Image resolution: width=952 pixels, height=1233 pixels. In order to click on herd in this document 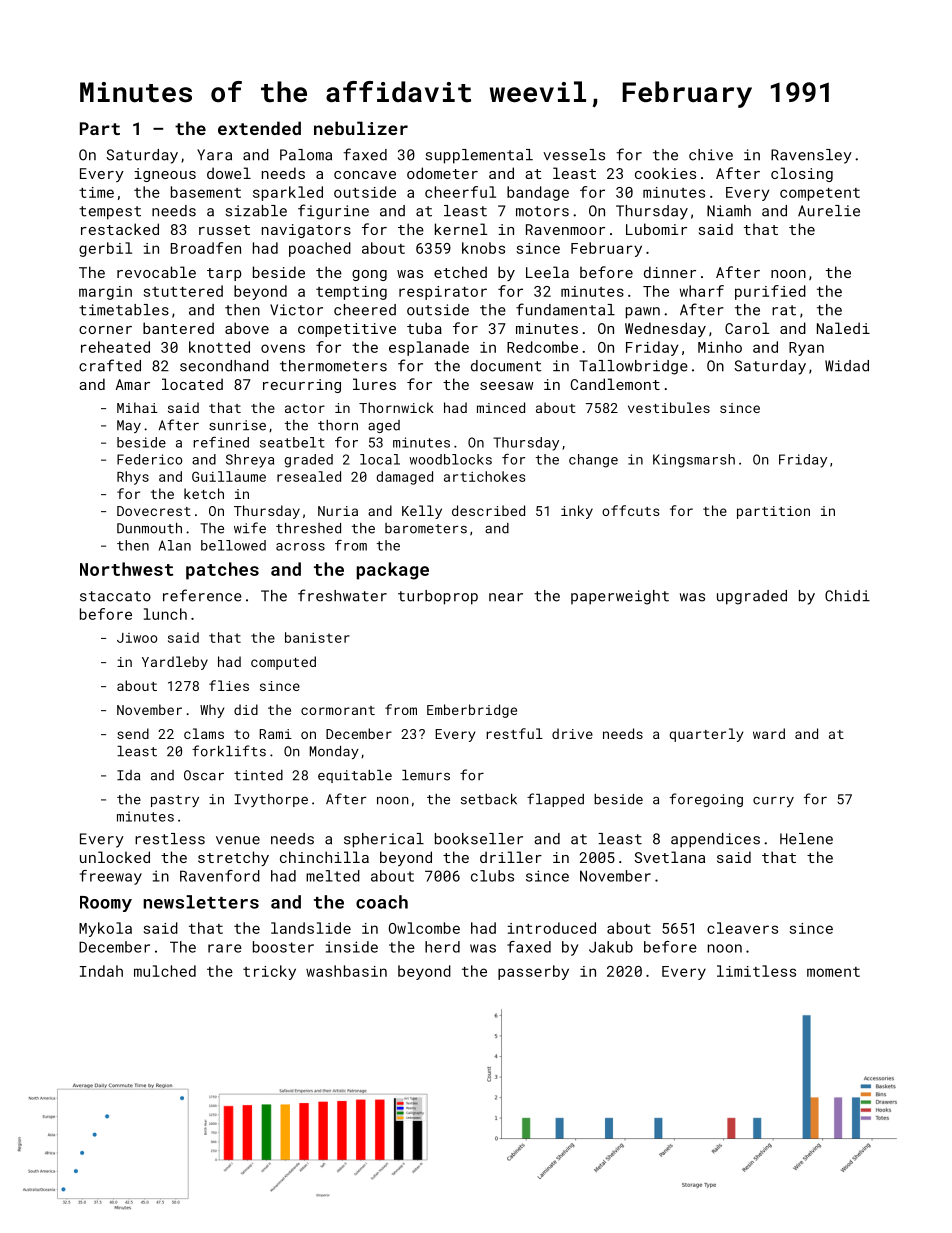, I will do `click(442, 947)`.
